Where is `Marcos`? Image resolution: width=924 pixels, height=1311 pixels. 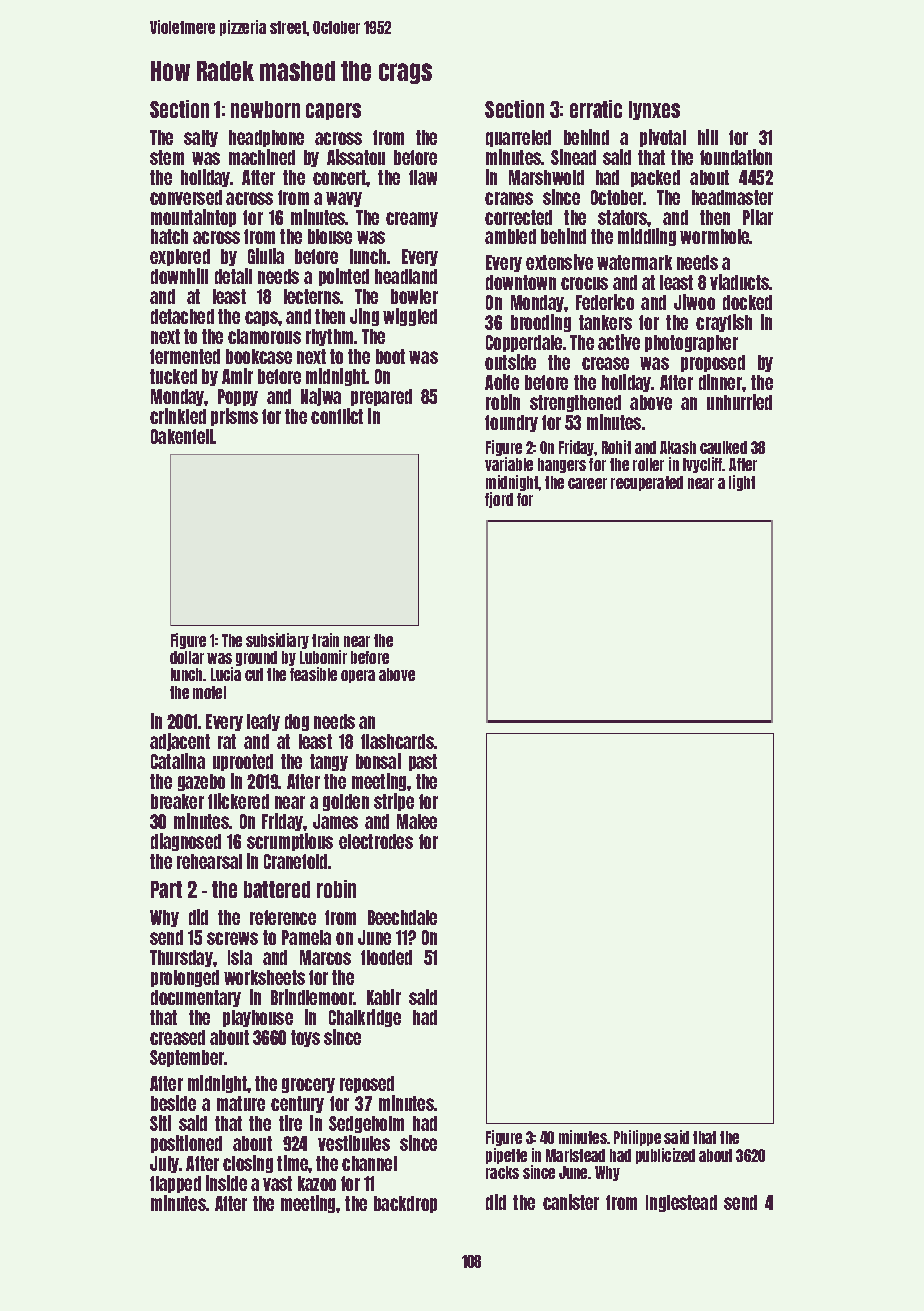
Marcos is located at coordinates (325, 957).
